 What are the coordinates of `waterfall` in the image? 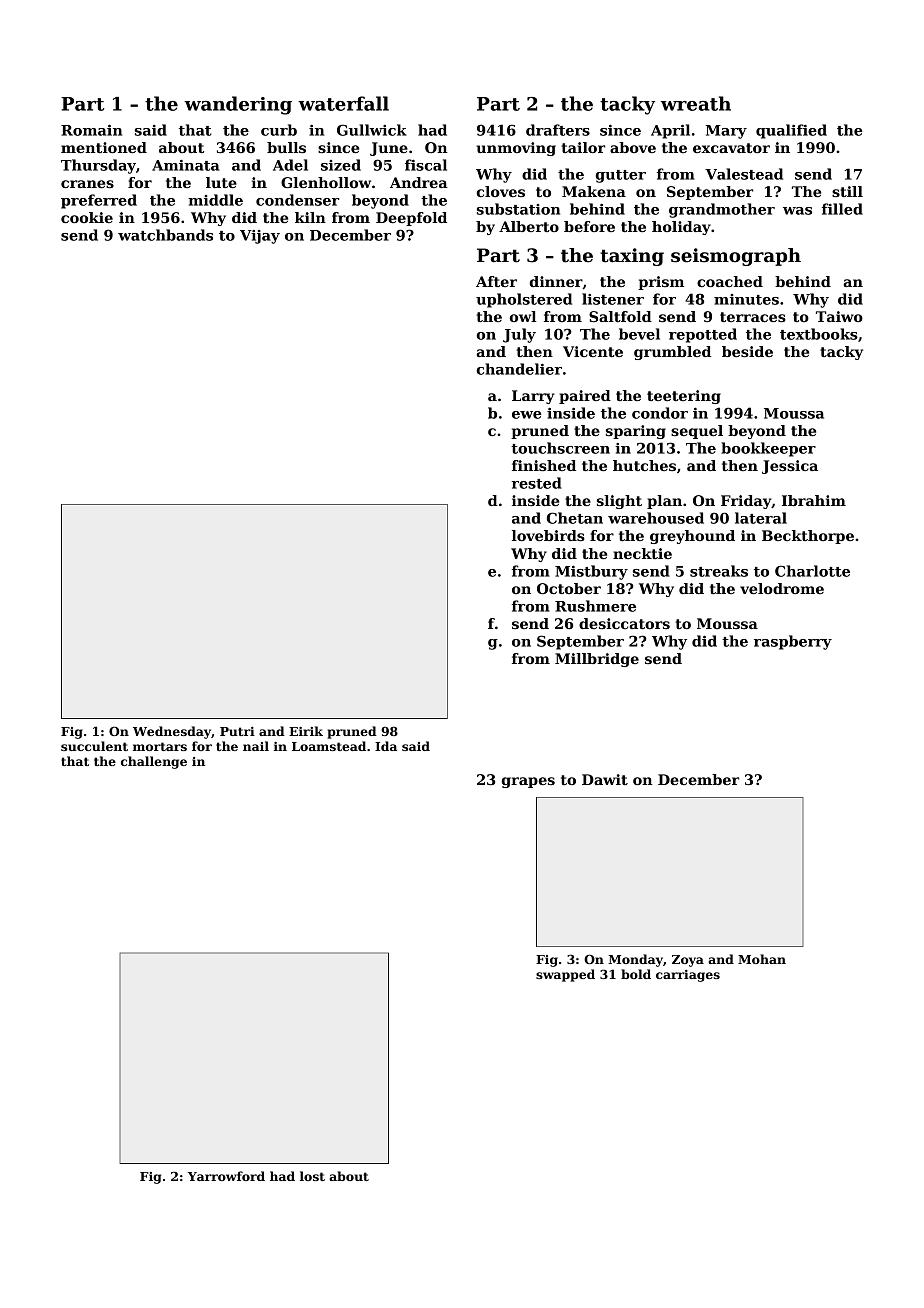 It's located at (343, 103).
